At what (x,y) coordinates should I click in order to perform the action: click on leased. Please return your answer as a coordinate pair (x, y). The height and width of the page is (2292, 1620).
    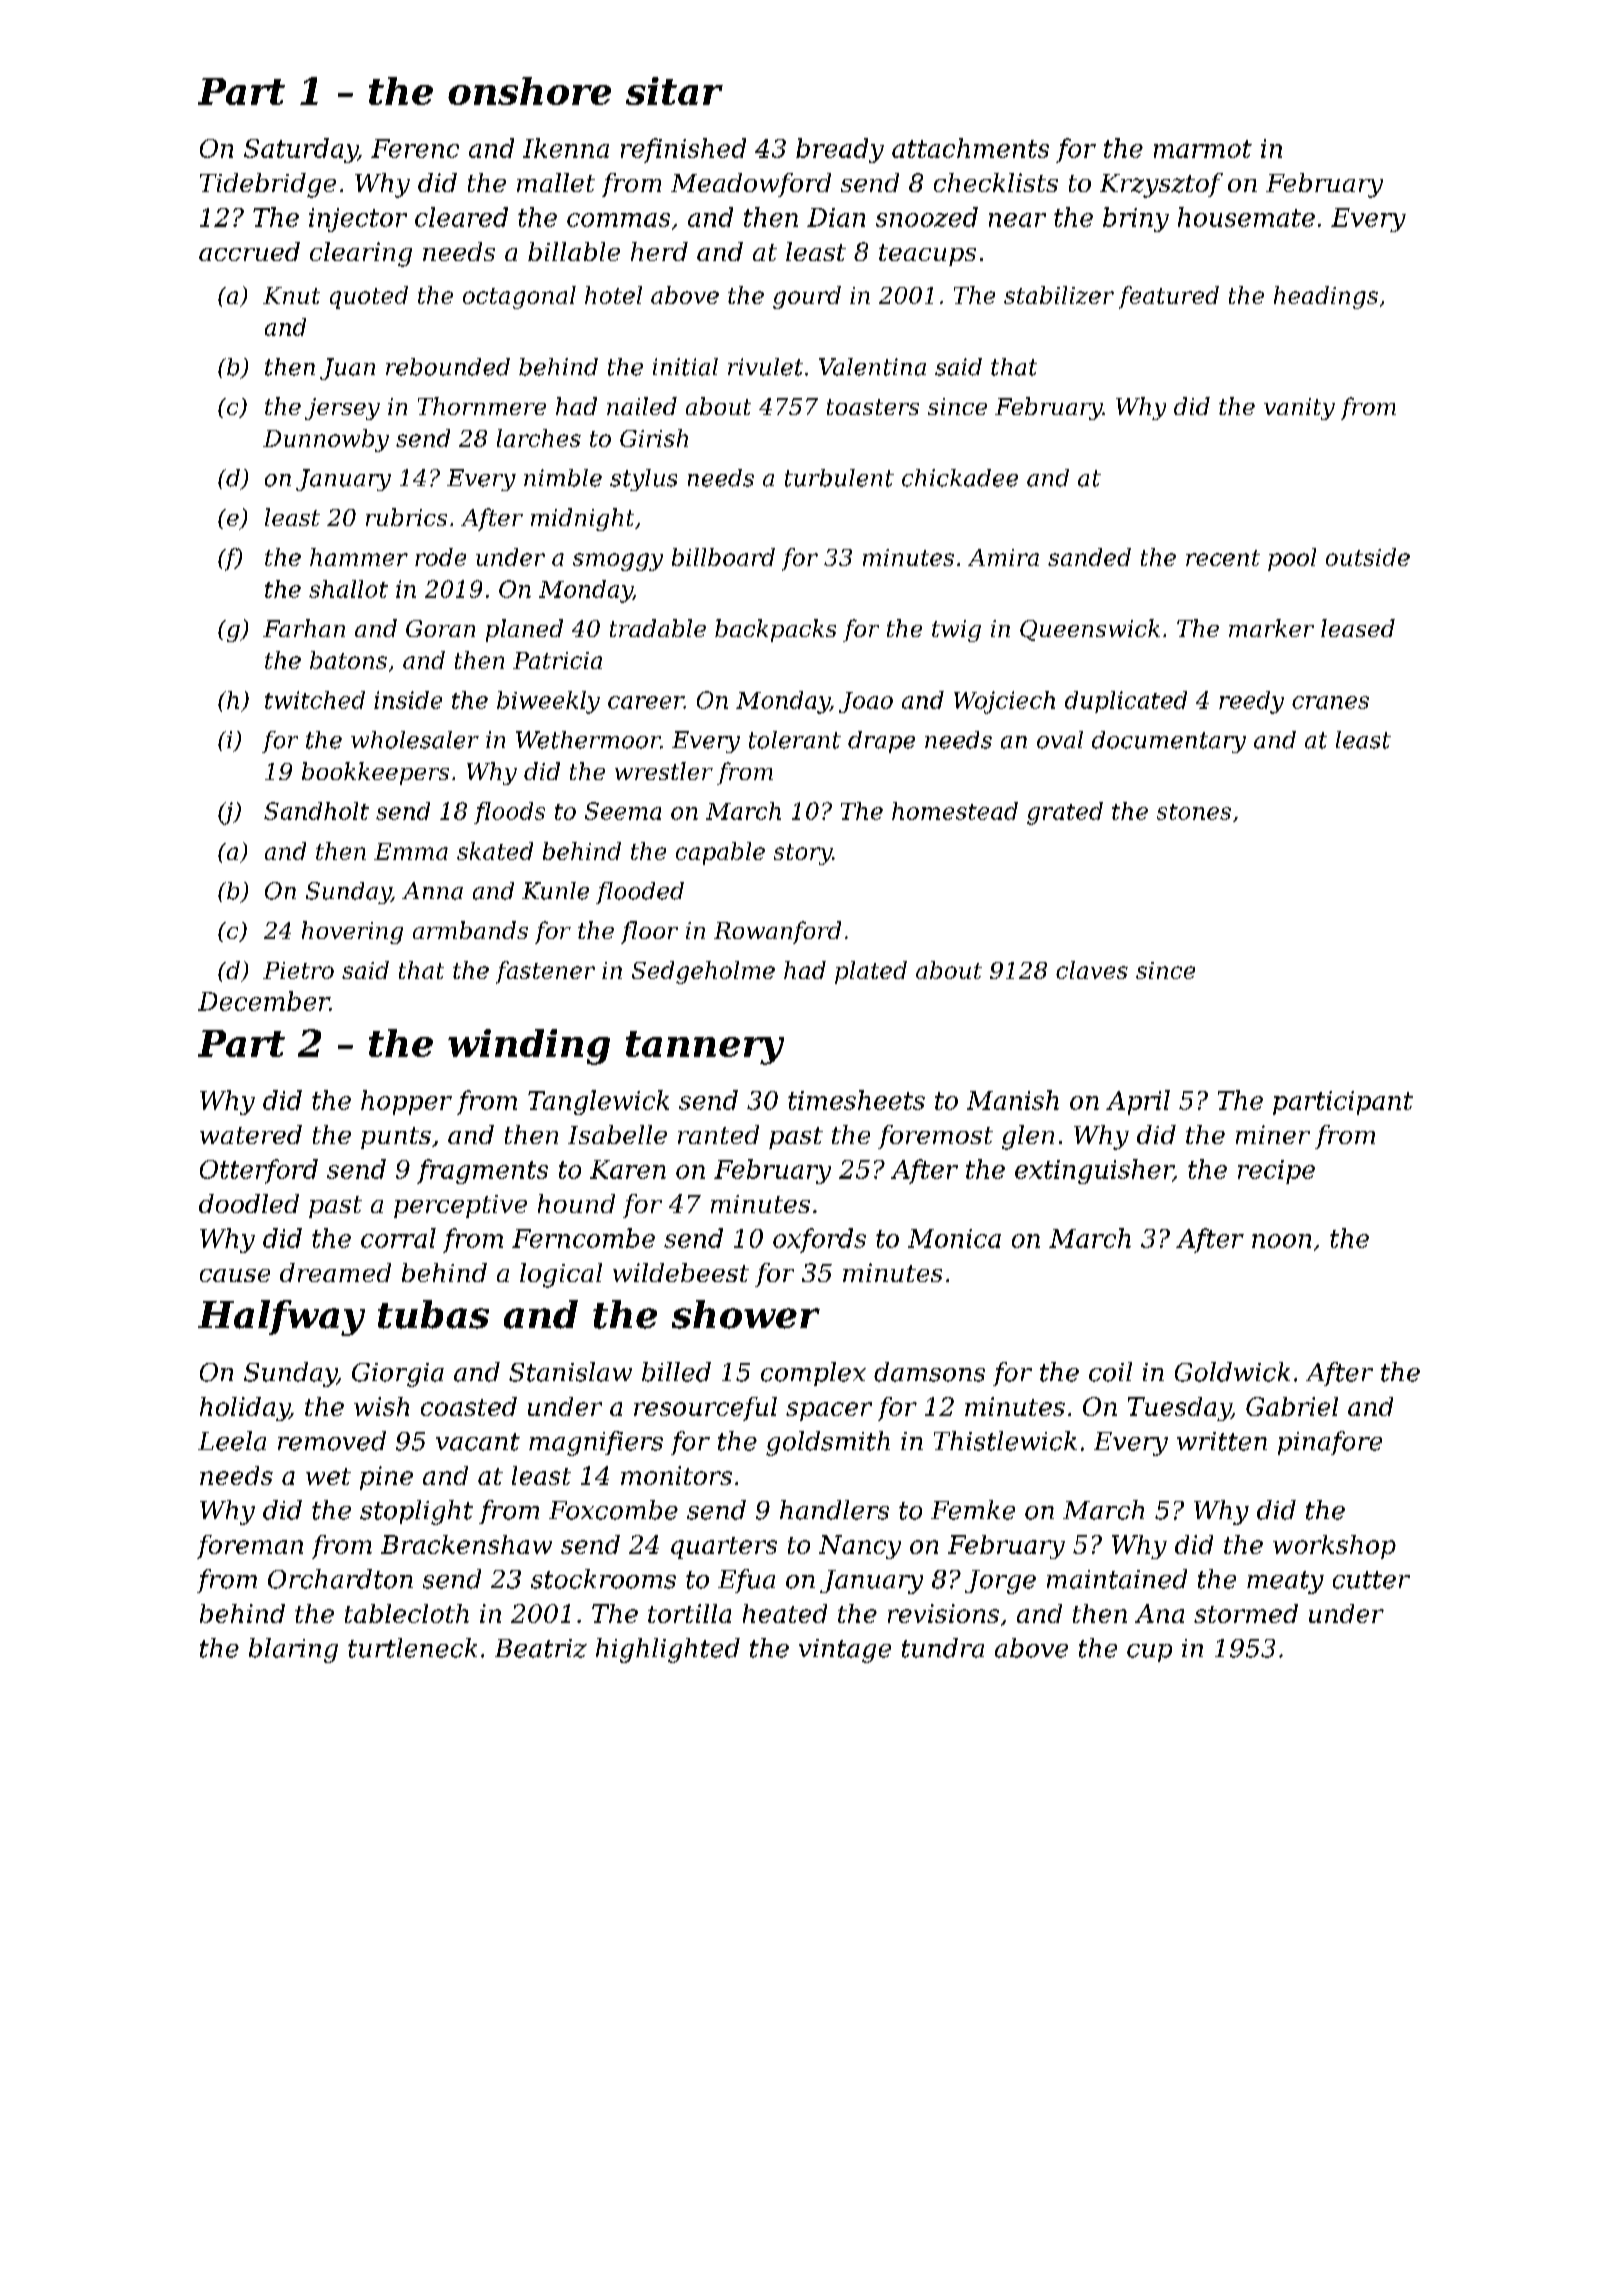
    Looking at the image, I should click on (1358, 628).
